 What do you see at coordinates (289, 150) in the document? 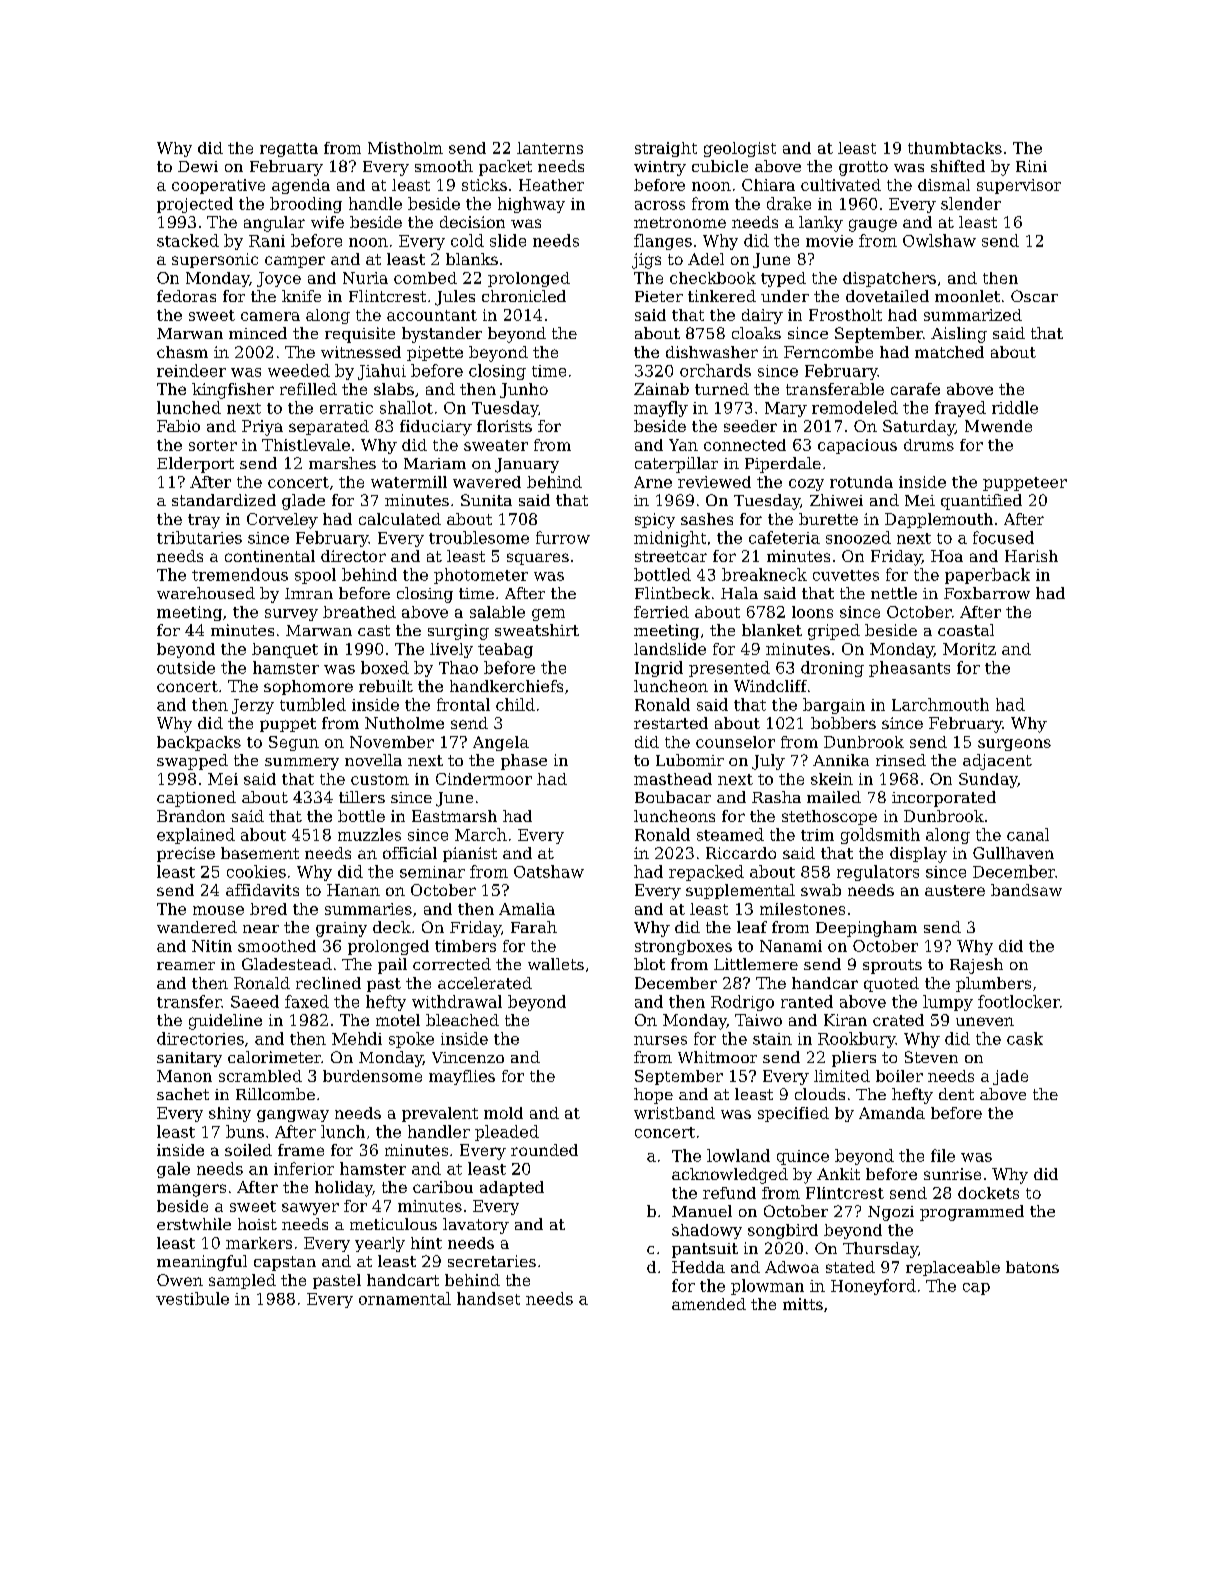
I see `regatta` at bounding box center [289, 150].
